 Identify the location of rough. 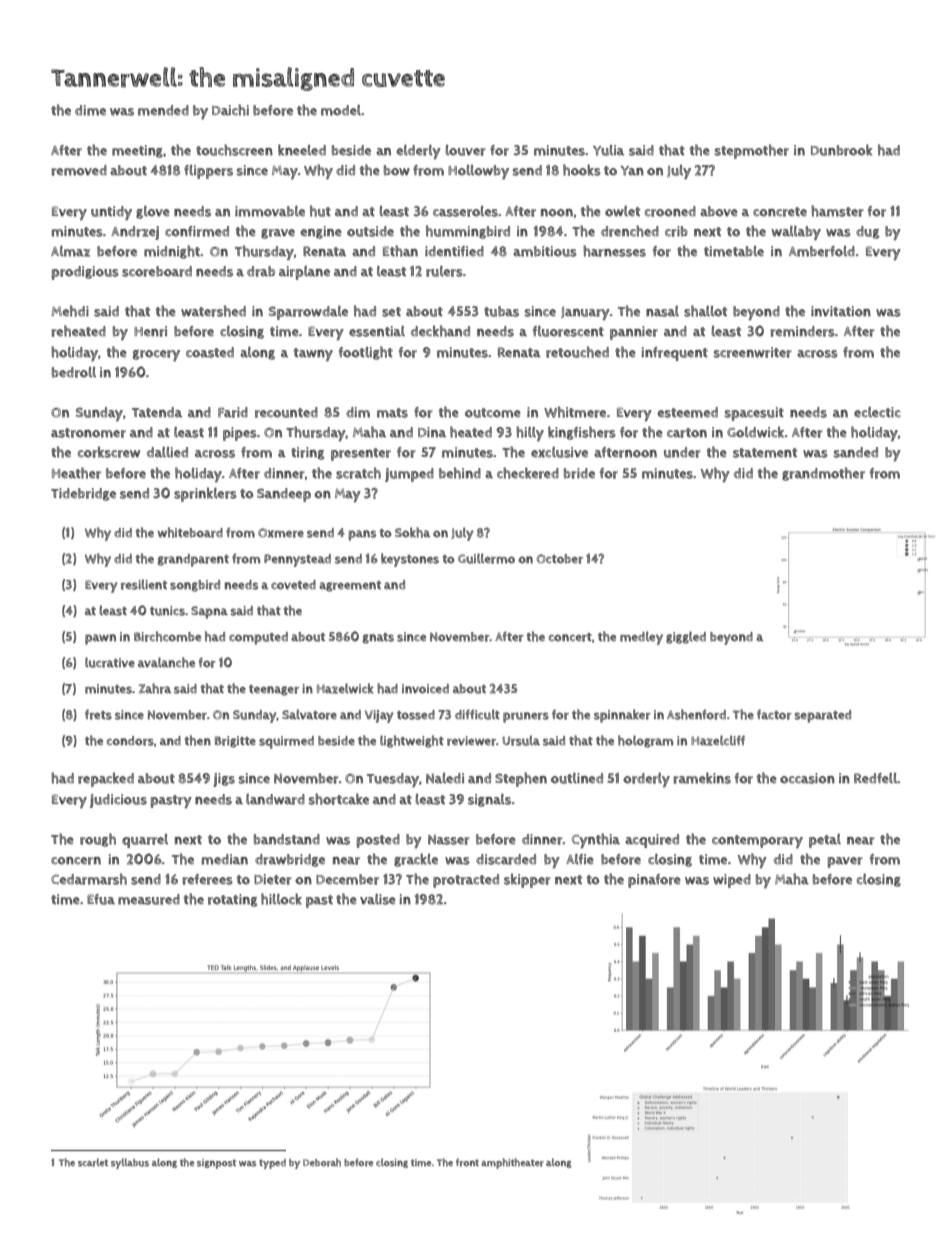
(98, 840).
